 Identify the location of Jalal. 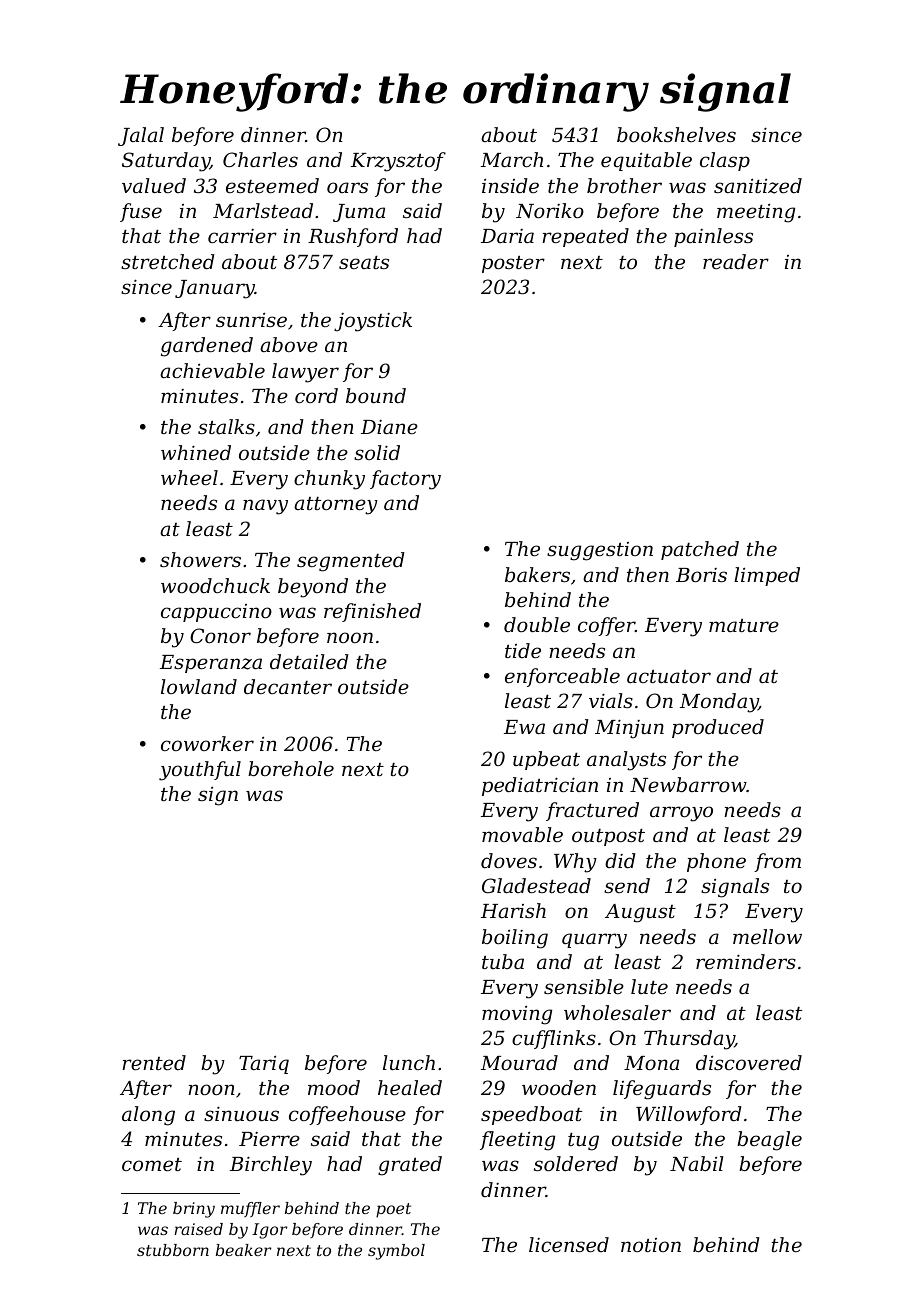
(141, 136).
